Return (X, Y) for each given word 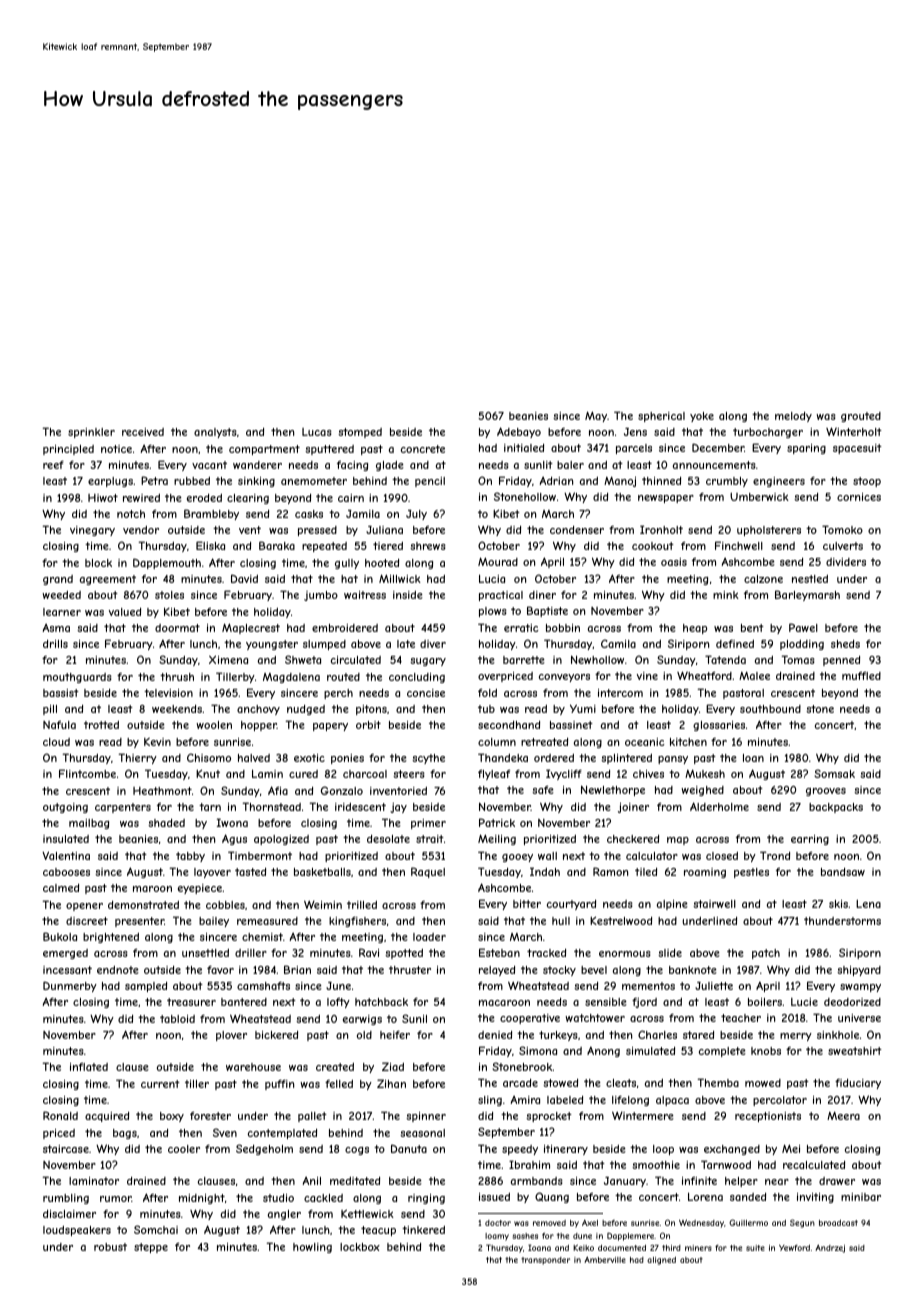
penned (841, 661)
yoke (702, 417)
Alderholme (719, 806)
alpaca (672, 1101)
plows (493, 612)
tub (486, 709)
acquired (107, 1117)
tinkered (423, 1230)
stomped (360, 433)
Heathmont (162, 791)
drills (55, 644)
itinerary (566, 1150)
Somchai (156, 1229)
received (143, 432)
